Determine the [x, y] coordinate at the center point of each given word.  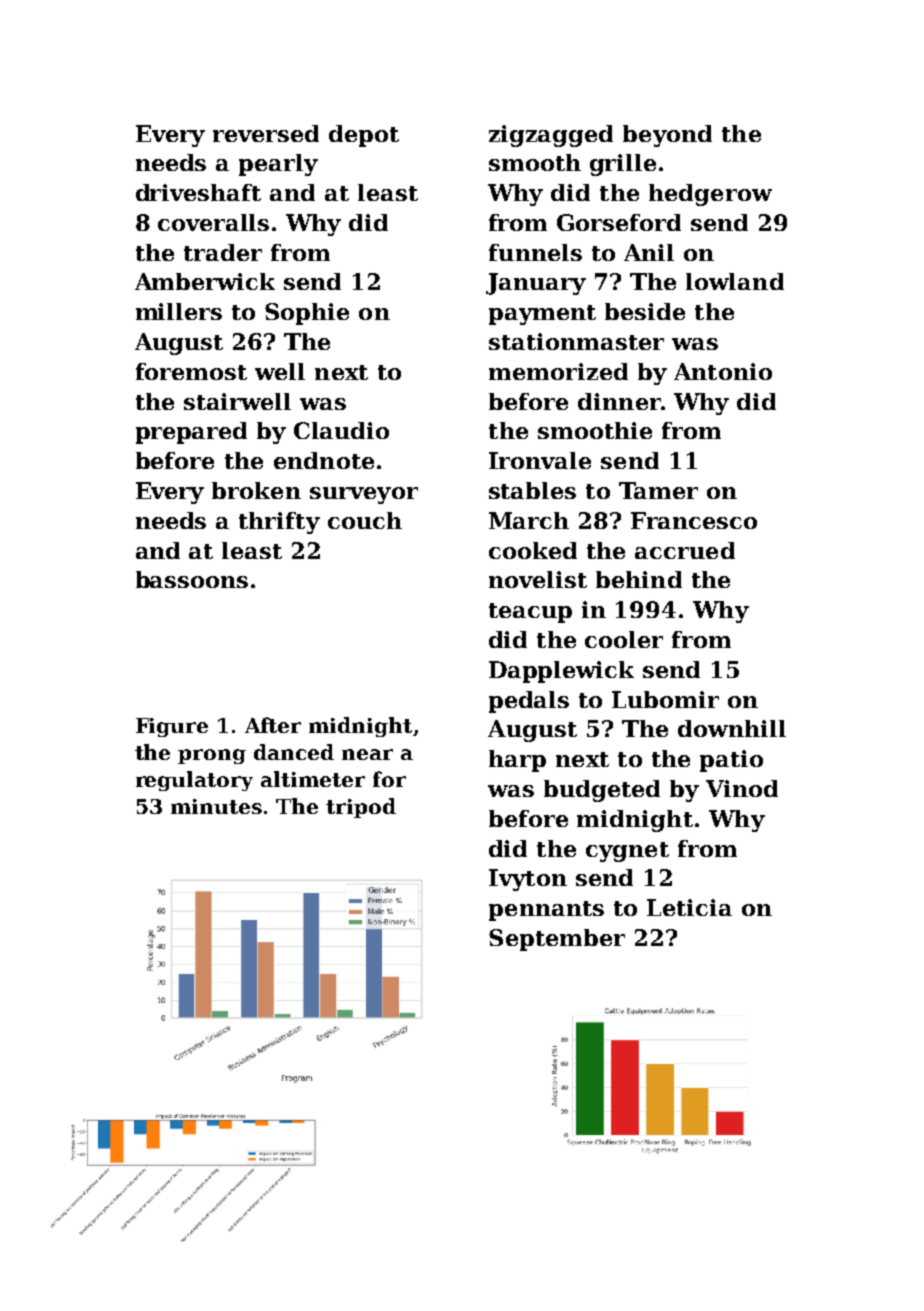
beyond [667, 136]
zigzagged [551, 136]
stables [532, 490]
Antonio [723, 371]
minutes [216, 806]
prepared [191, 433]
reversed [266, 133]
